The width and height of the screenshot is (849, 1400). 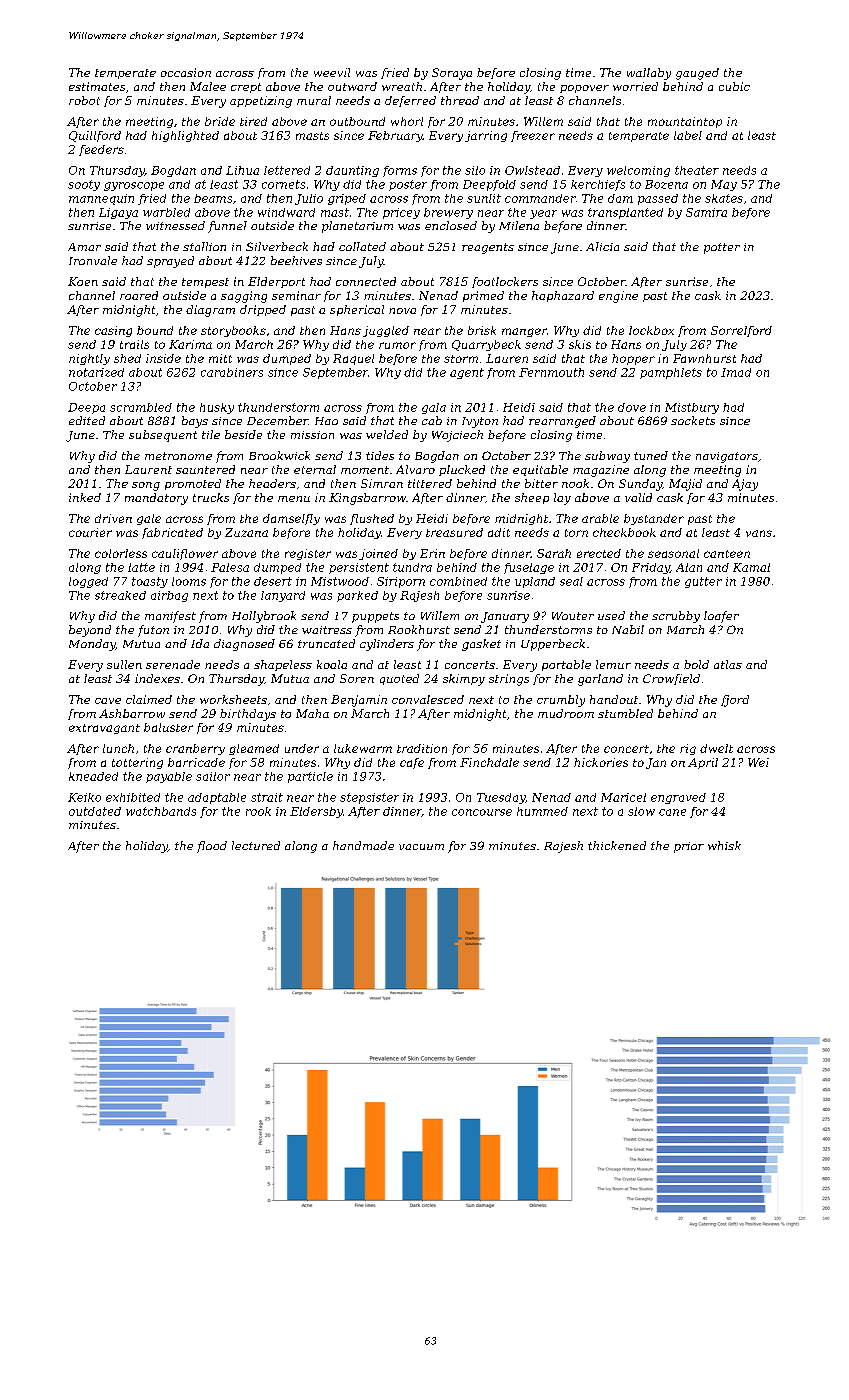 What do you see at coordinates (421, 847) in the screenshot?
I see `vacuum` at bounding box center [421, 847].
